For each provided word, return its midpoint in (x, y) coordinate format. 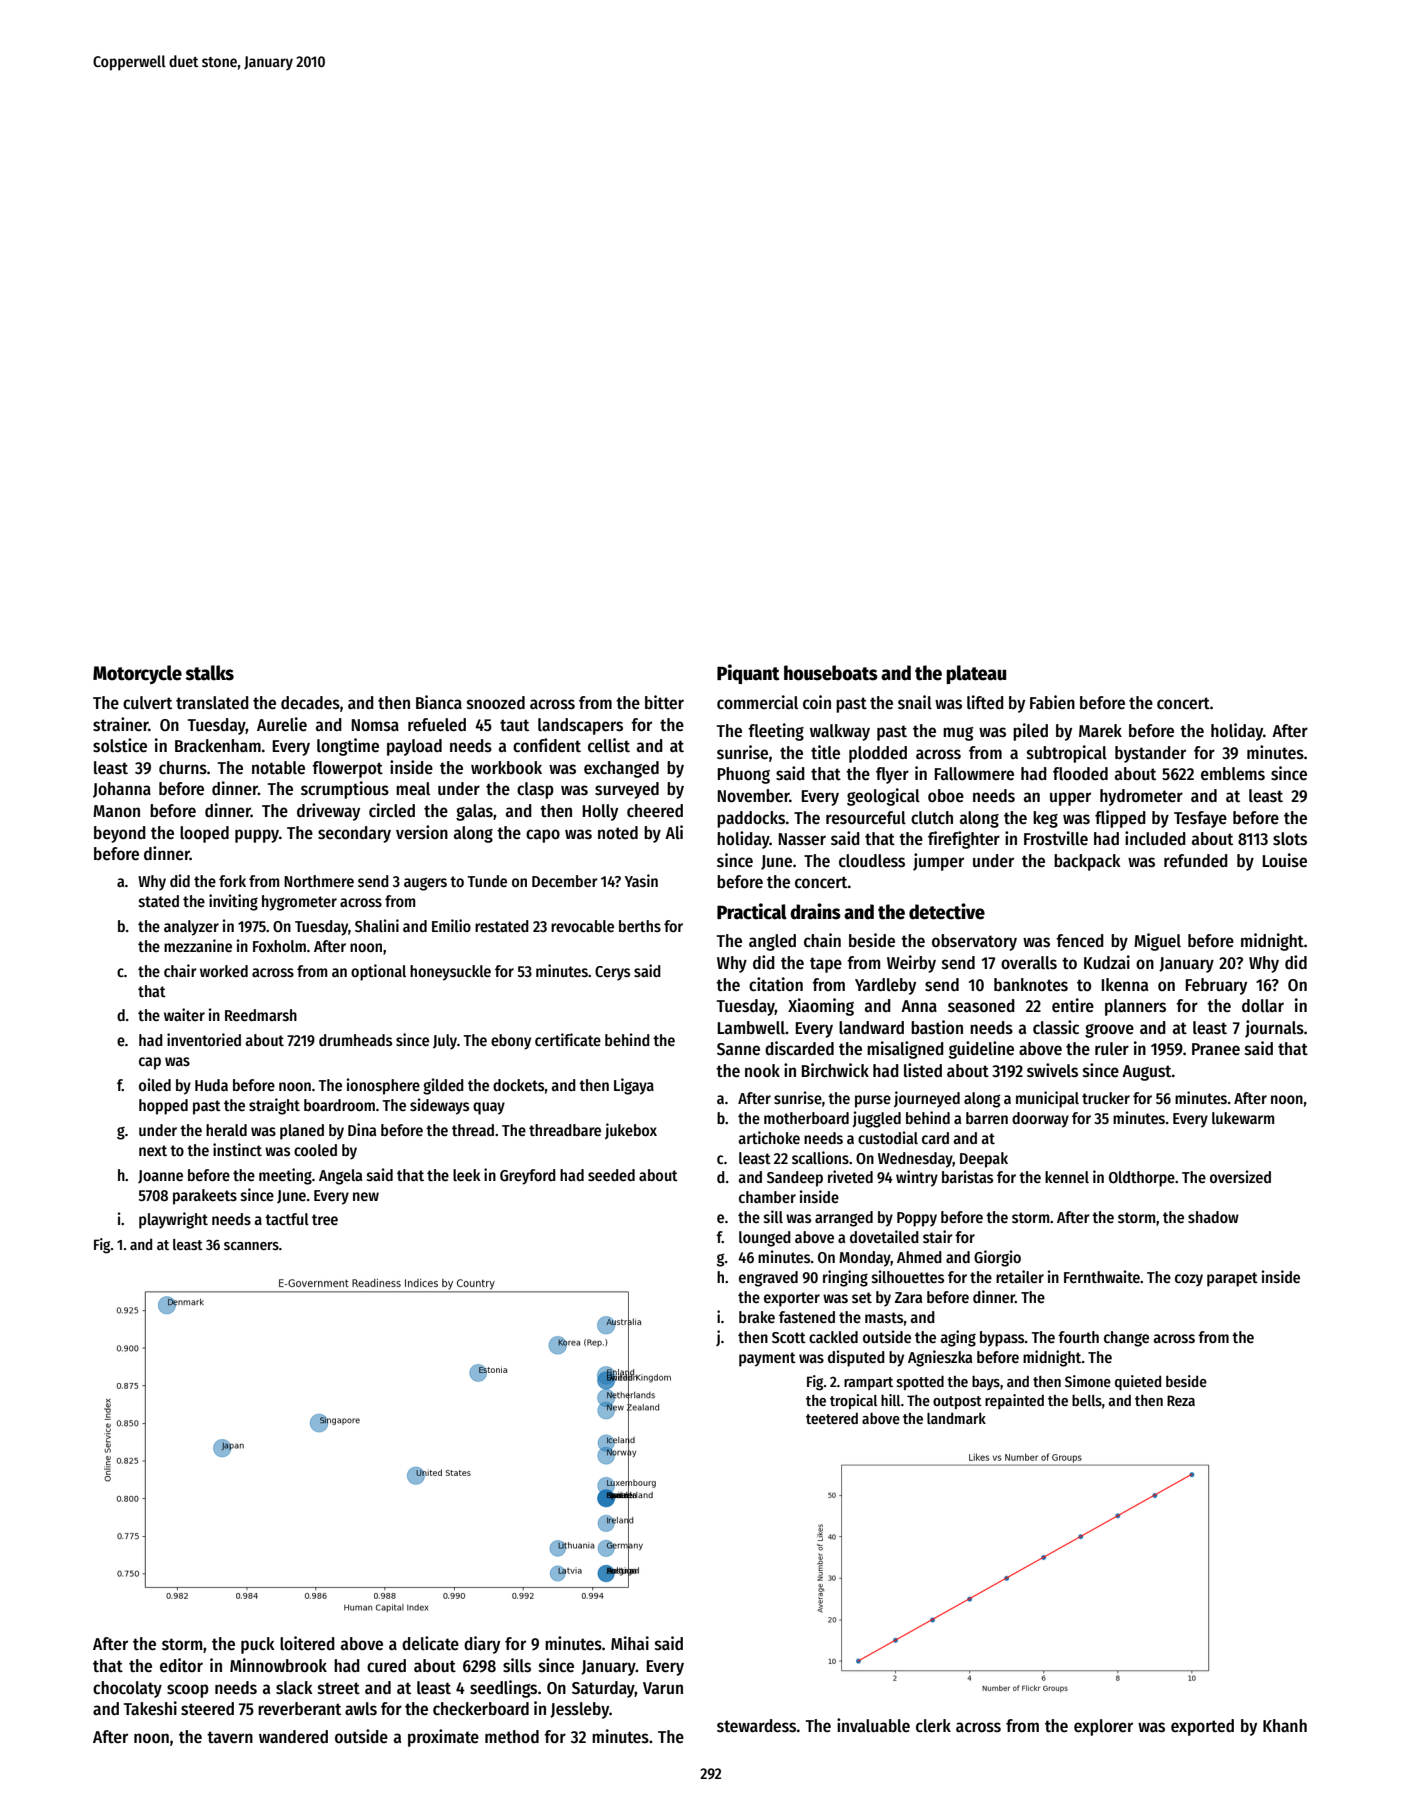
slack (294, 1688)
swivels (1052, 1070)
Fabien (1052, 702)
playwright (173, 1220)
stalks (210, 673)
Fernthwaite (1102, 1276)
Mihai (630, 1643)
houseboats (831, 673)
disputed (856, 1358)
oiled (155, 1084)
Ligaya (634, 1086)
